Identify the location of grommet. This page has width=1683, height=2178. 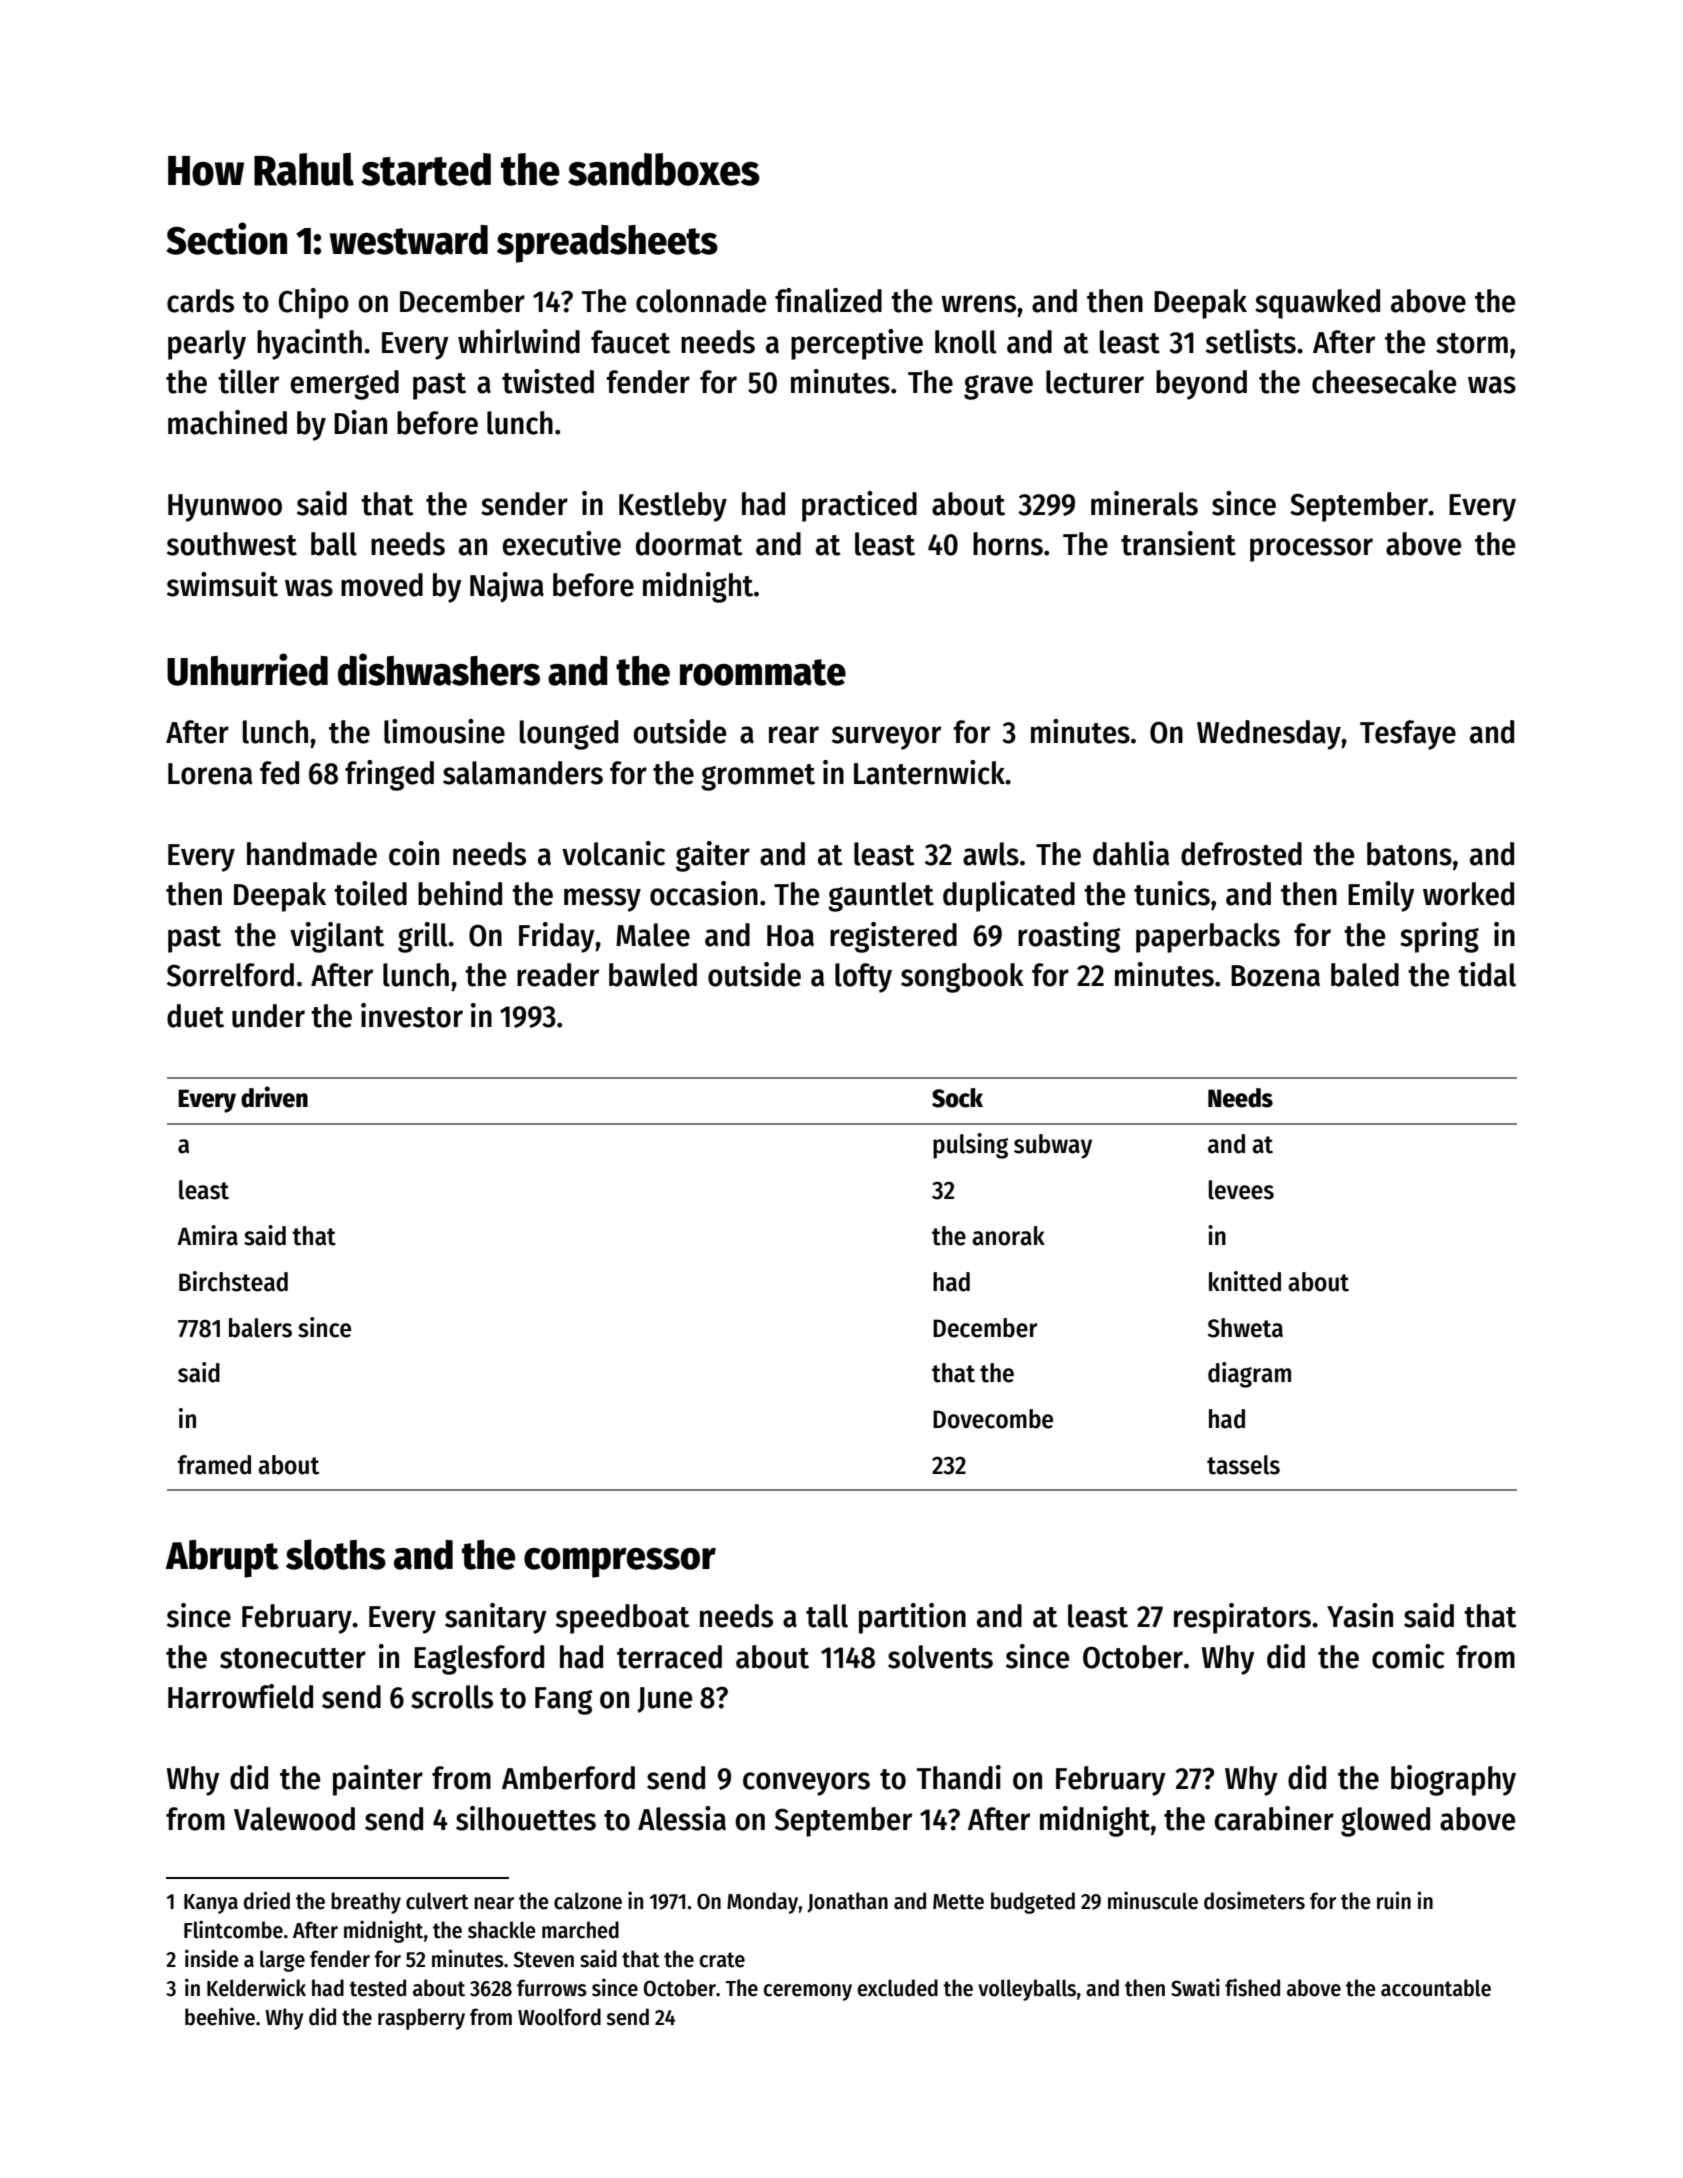
(758, 777).
